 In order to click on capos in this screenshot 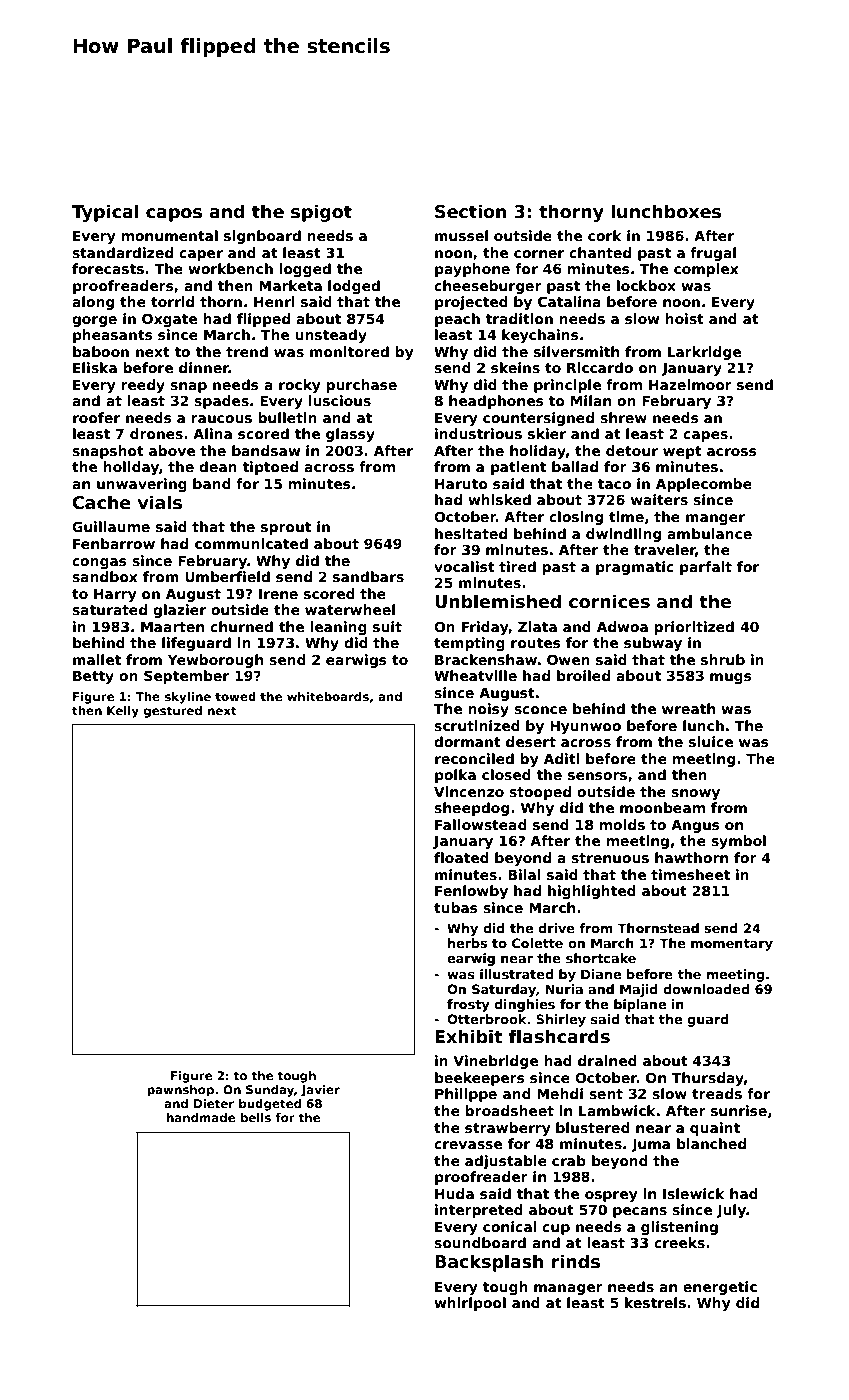, I will do `click(174, 215)`.
